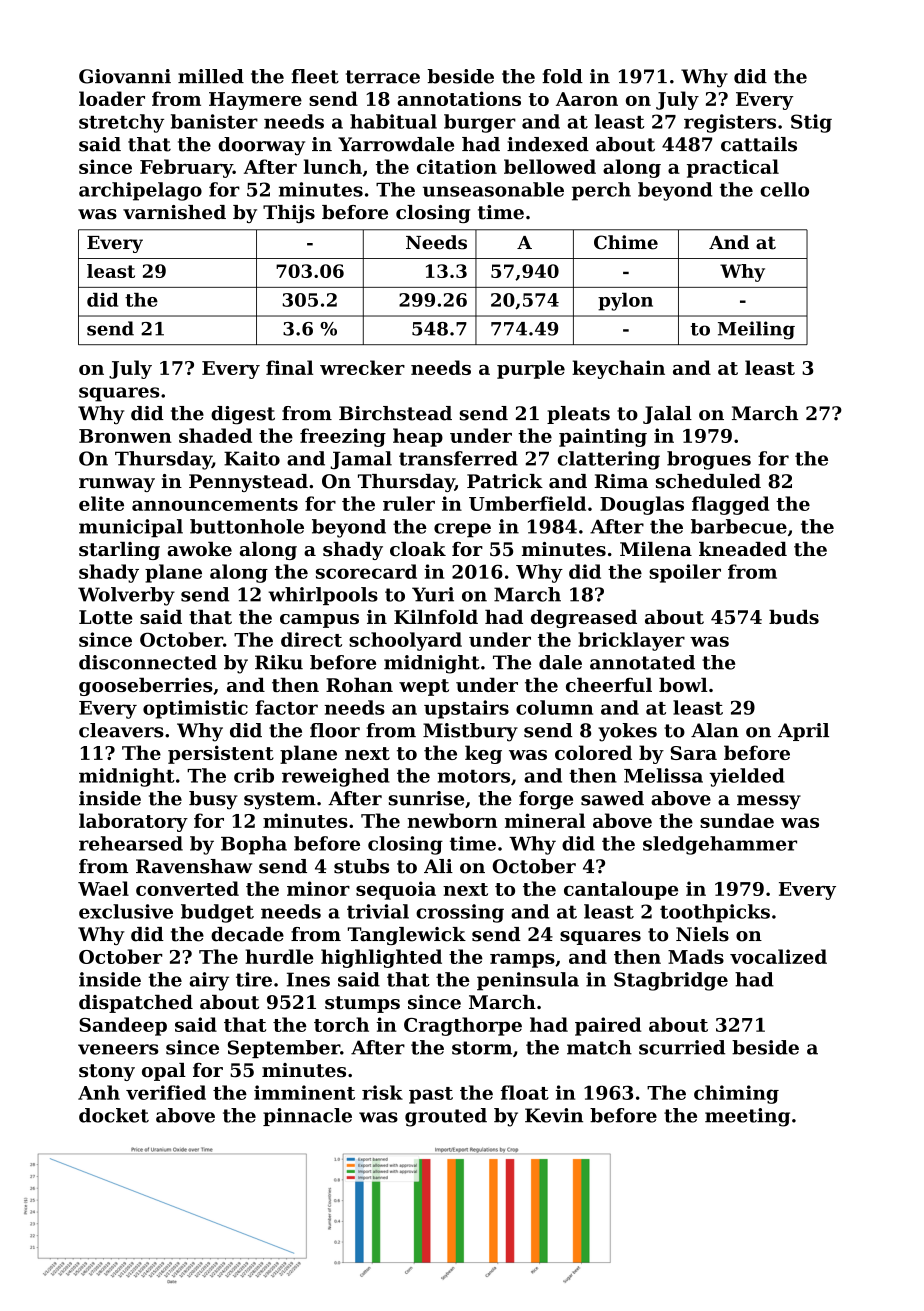 This screenshot has height=1311, width=924. What do you see at coordinates (459, 98) in the screenshot?
I see `annotations` at bounding box center [459, 98].
